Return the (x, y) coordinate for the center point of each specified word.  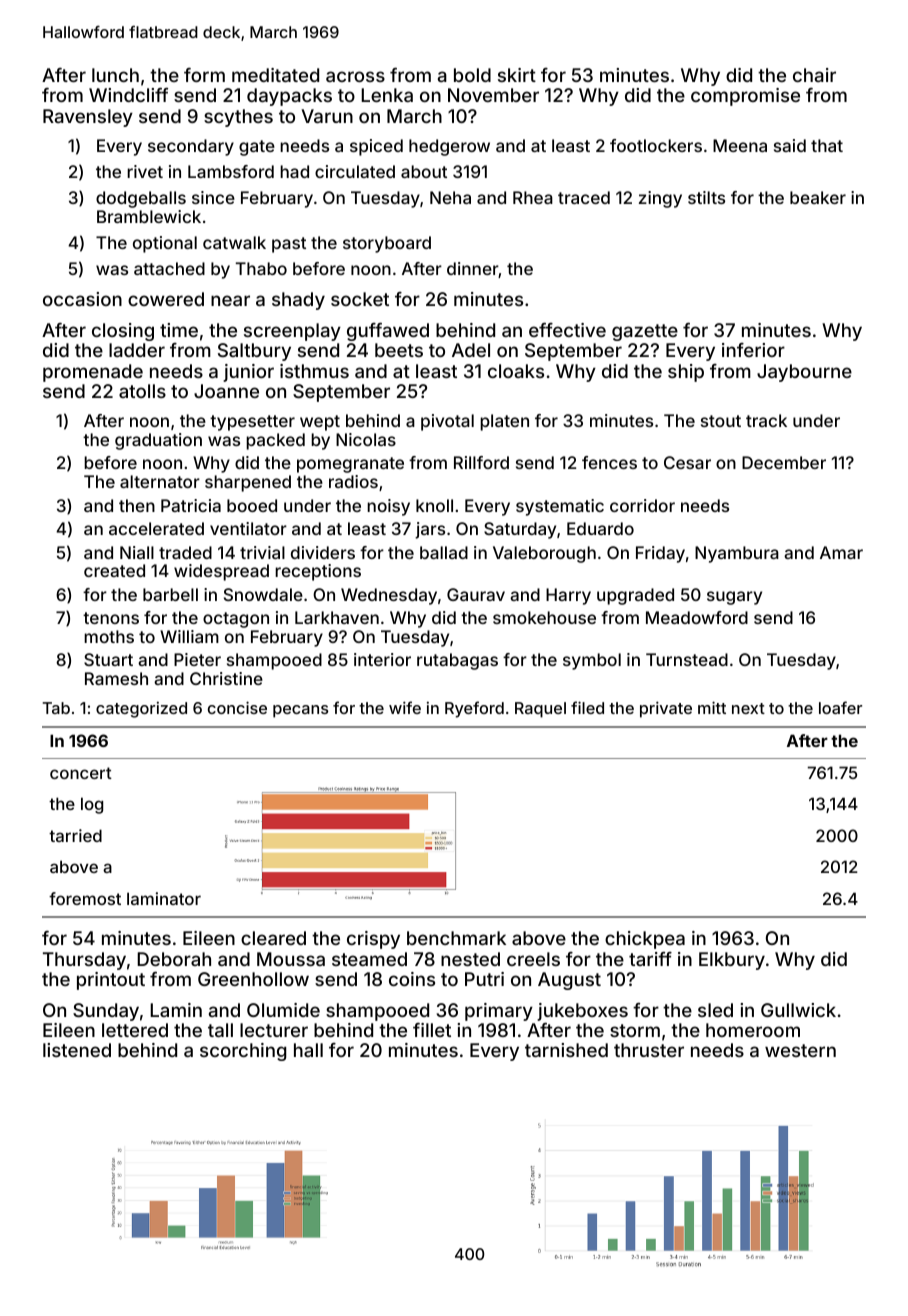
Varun (327, 116)
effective (567, 330)
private (666, 709)
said (790, 145)
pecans (300, 711)
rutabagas (457, 661)
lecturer (274, 1030)
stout (721, 421)
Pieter (197, 659)
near (230, 300)
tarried (75, 835)
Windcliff (128, 95)
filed (587, 707)
